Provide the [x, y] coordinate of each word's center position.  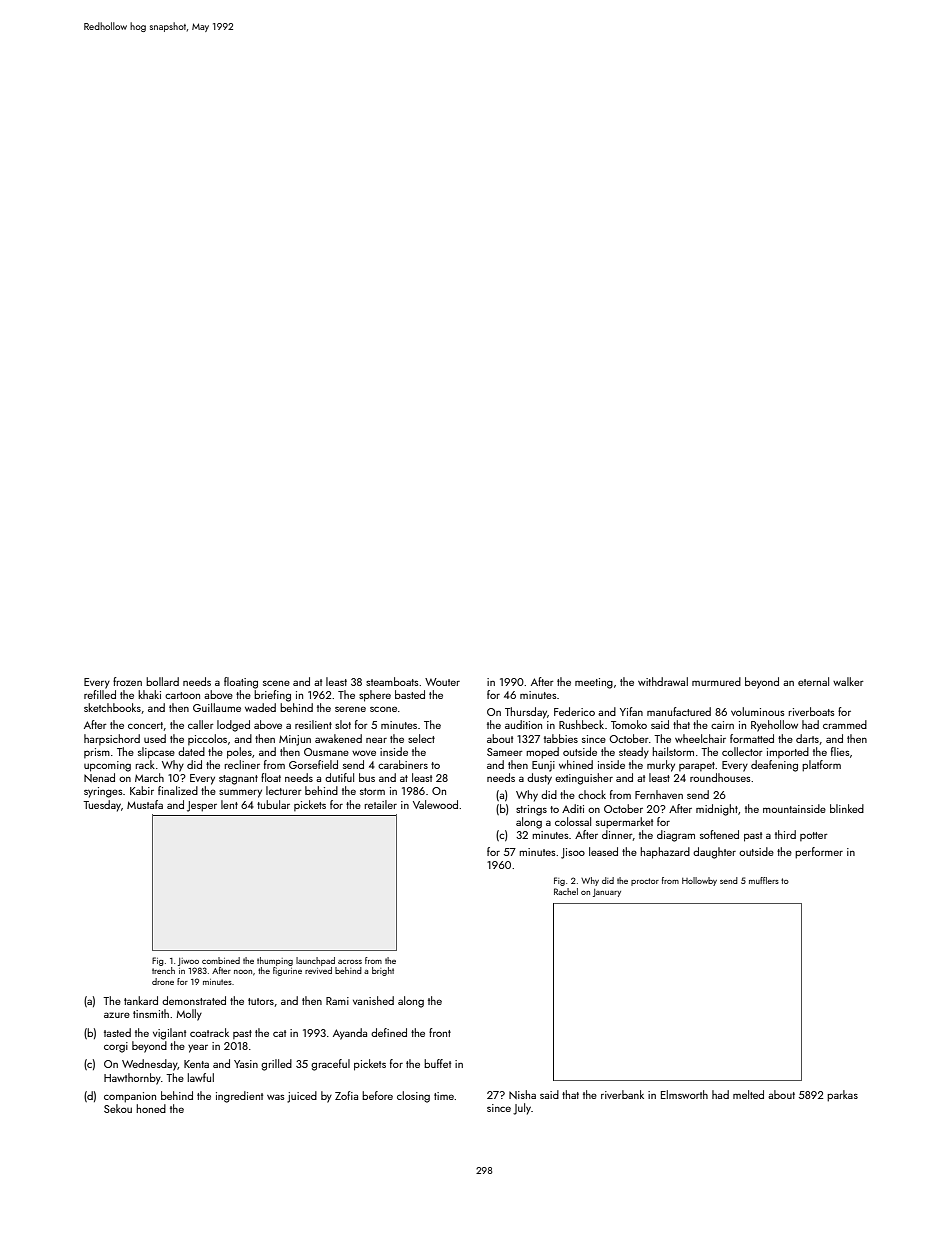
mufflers [764, 880]
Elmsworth [684, 1094]
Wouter [442, 682]
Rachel [566, 891]
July [522, 1109]
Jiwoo [188, 962]
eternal [813, 681]
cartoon [182, 695]
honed [151, 1108]
